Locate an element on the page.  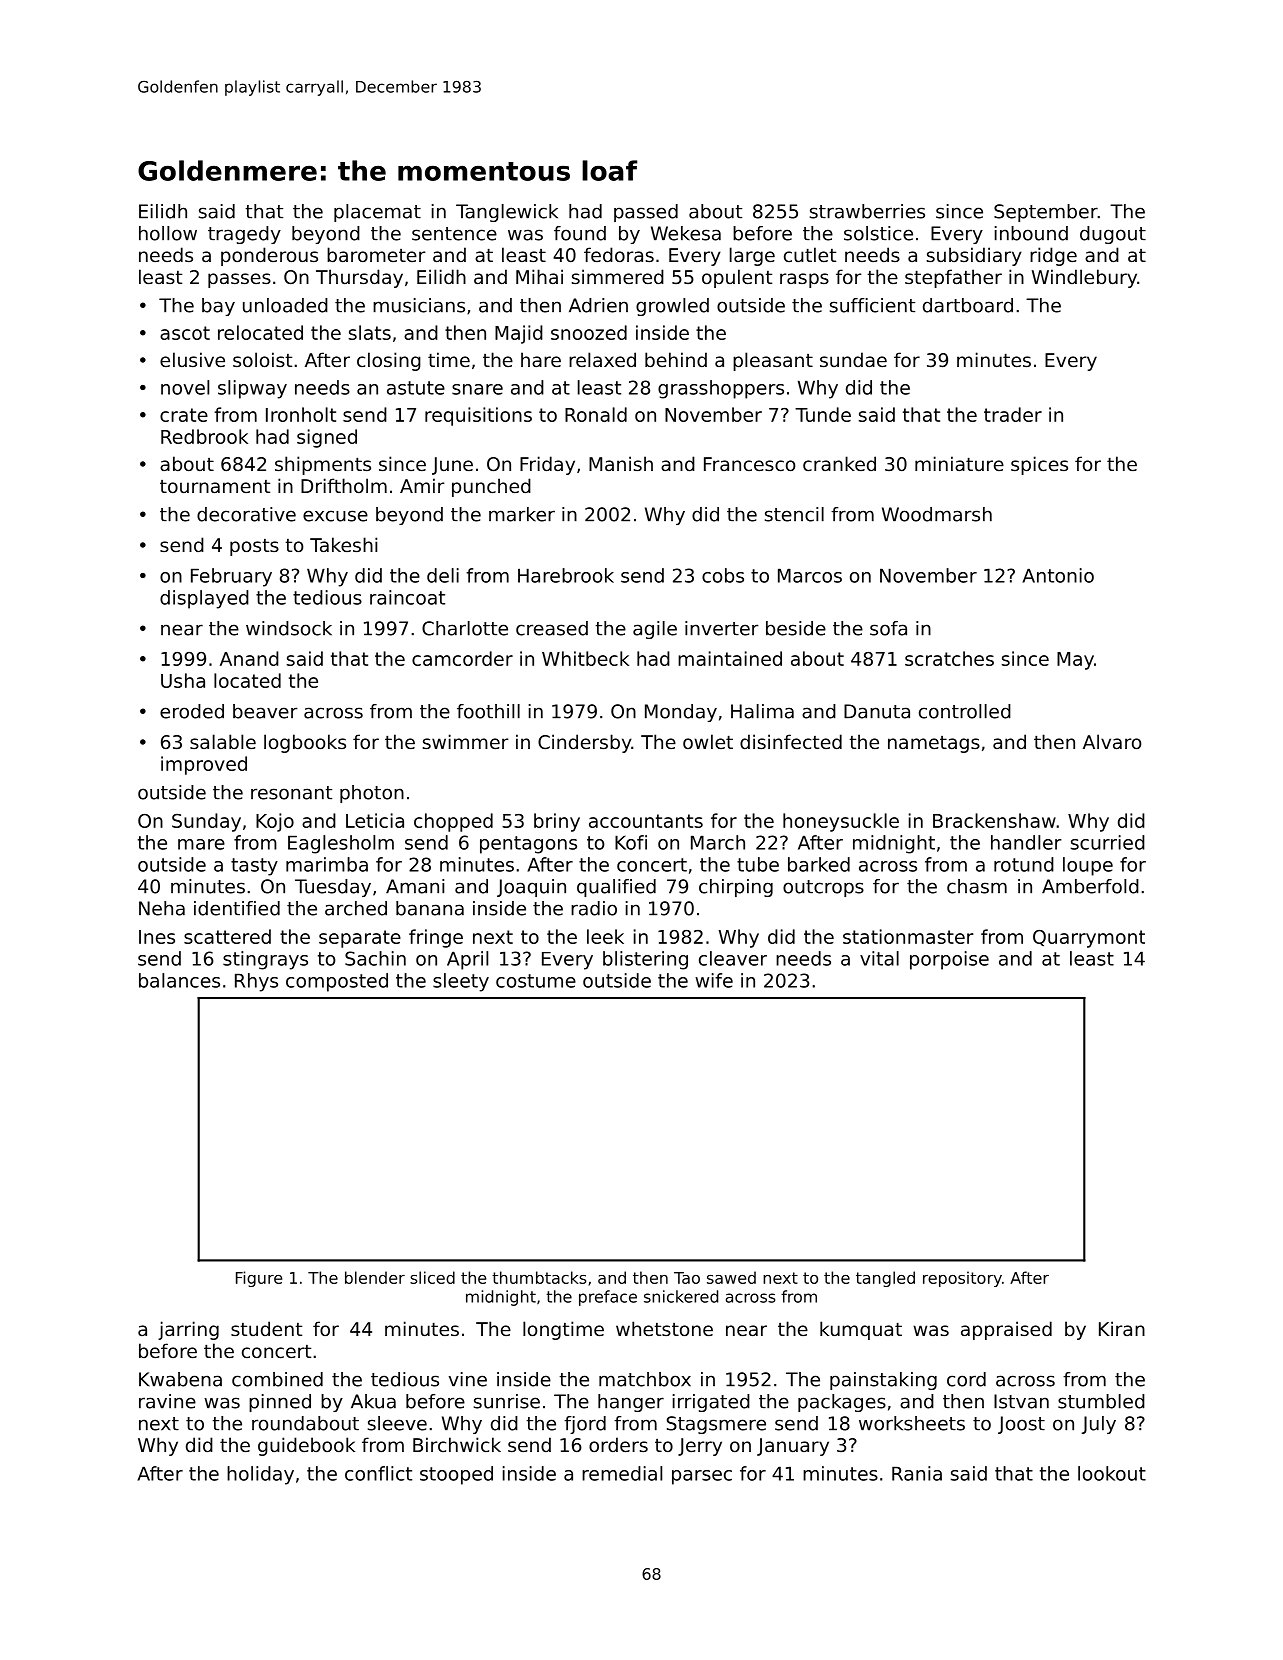
logbooks is located at coordinates (305, 743).
